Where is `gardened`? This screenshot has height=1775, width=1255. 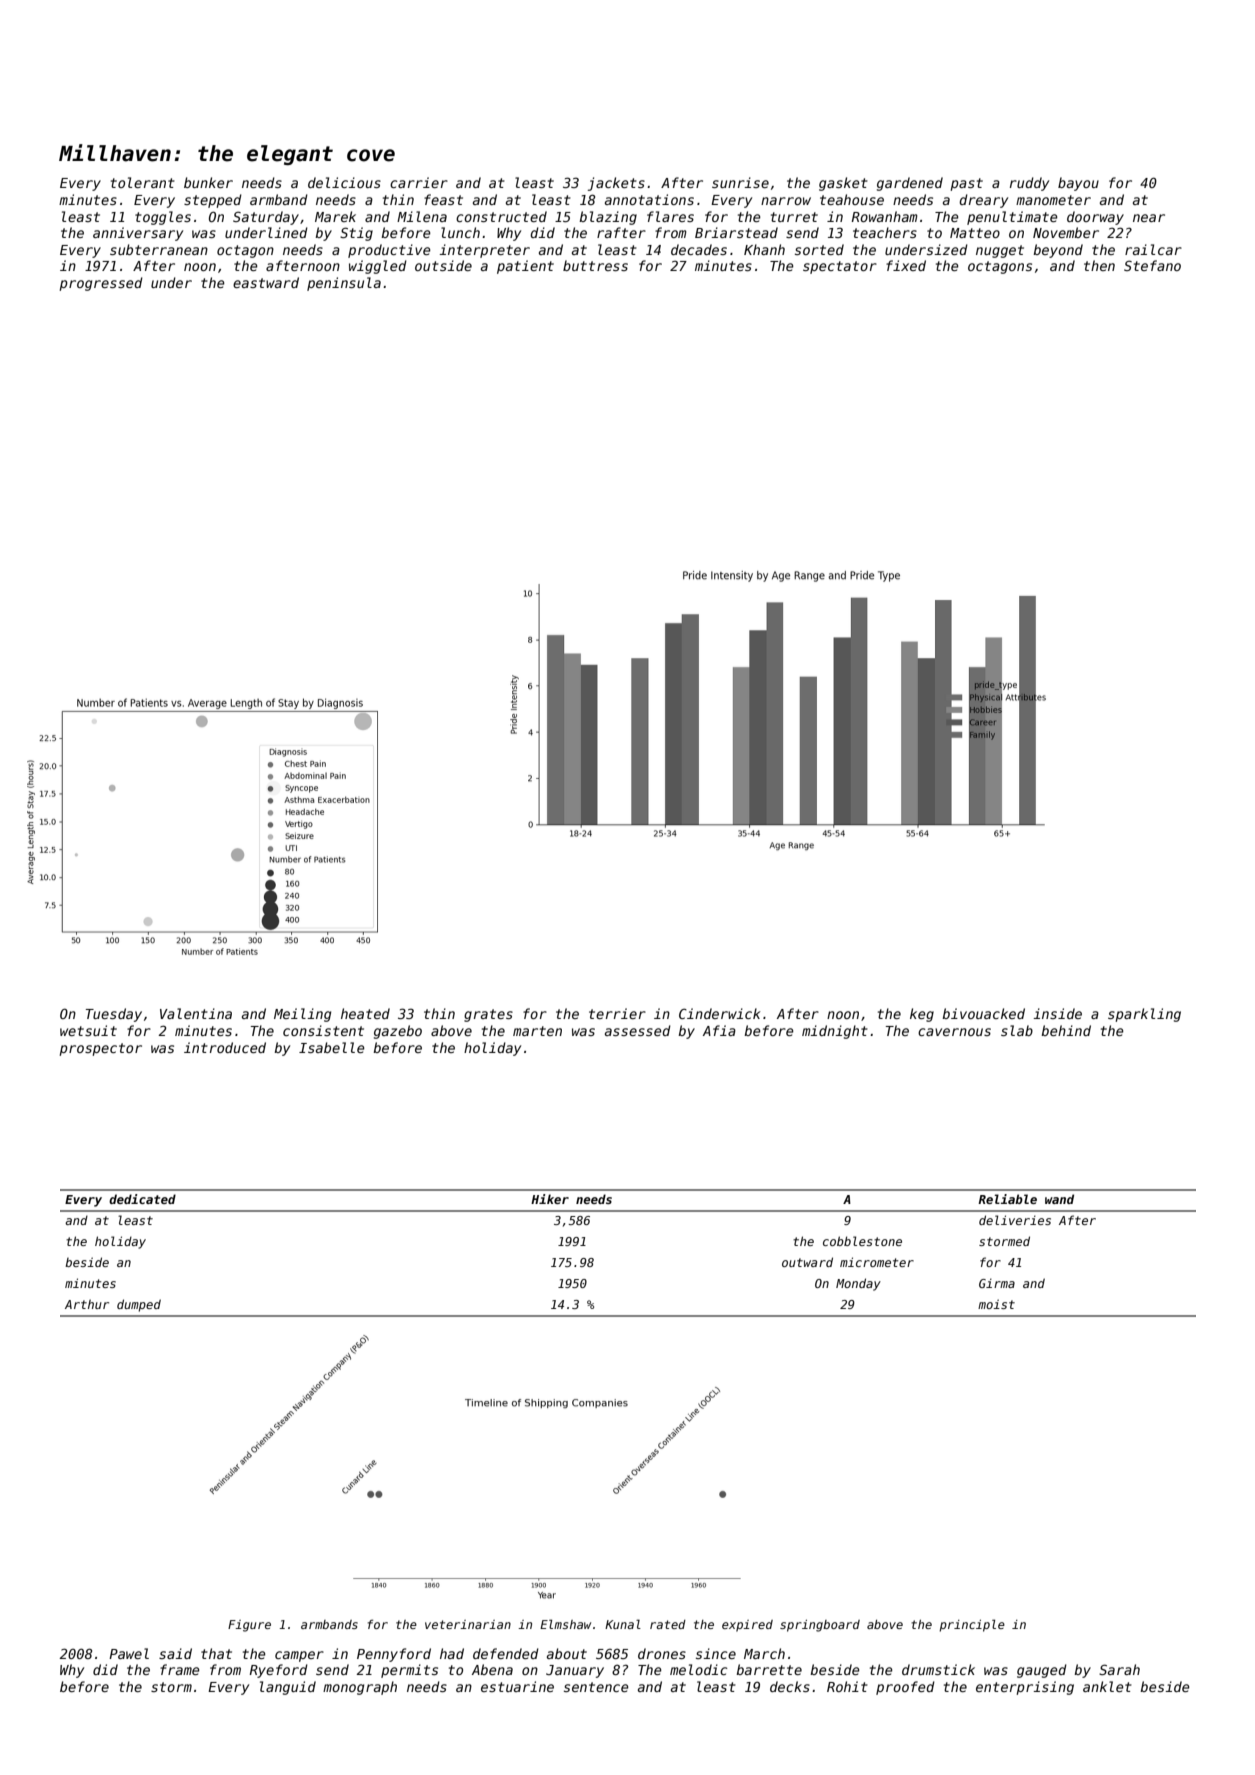 gardened is located at coordinates (910, 184).
